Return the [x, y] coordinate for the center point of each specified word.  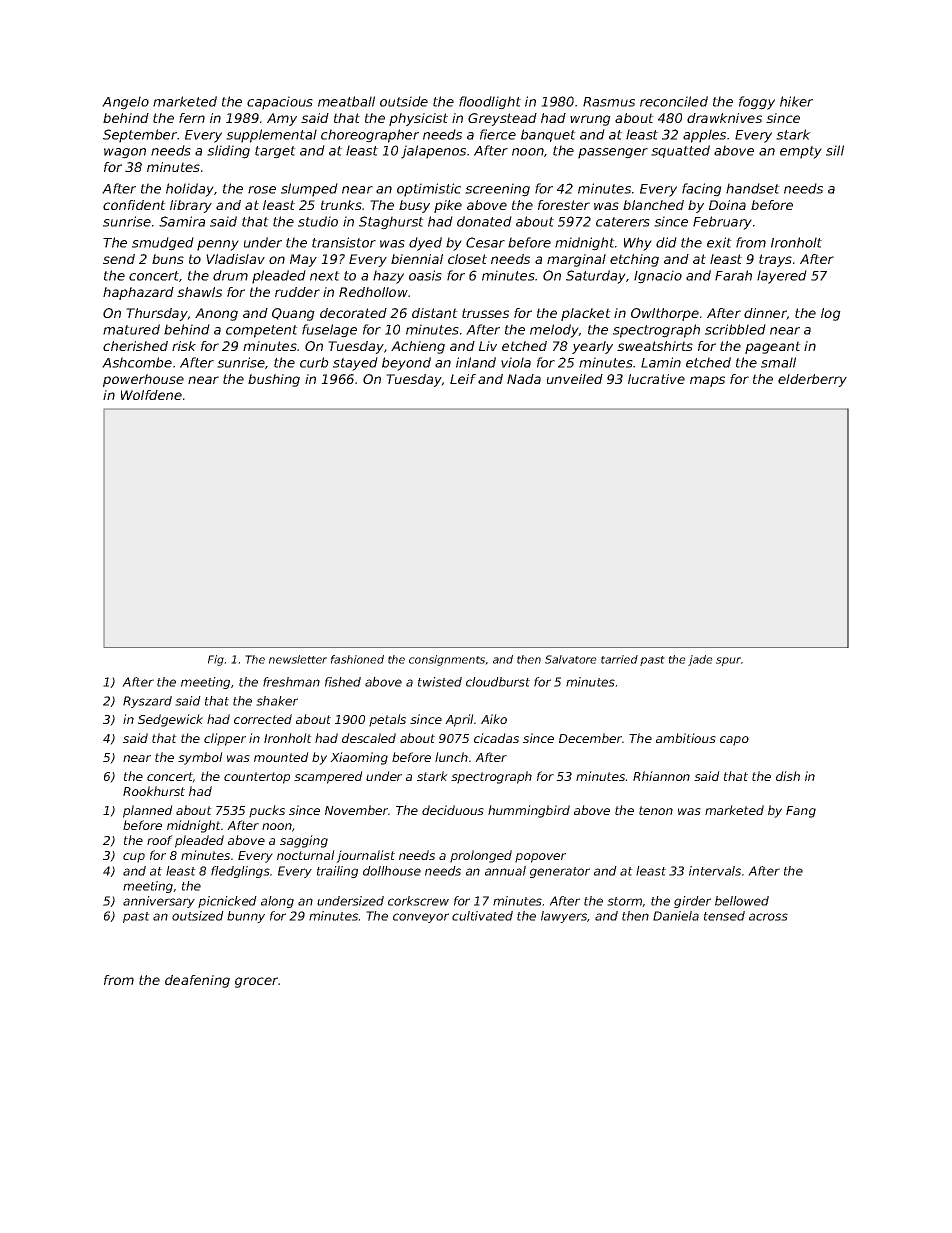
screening [497, 190]
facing [702, 190]
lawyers [564, 917]
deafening [197, 981]
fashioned [357, 659]
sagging [304, 841]
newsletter [298, 659]
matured [131, 329]
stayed [355, 364]
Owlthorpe [665, 314]
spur [728, 661]
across [768, 917]
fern [192, 118]
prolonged [481, 856]
